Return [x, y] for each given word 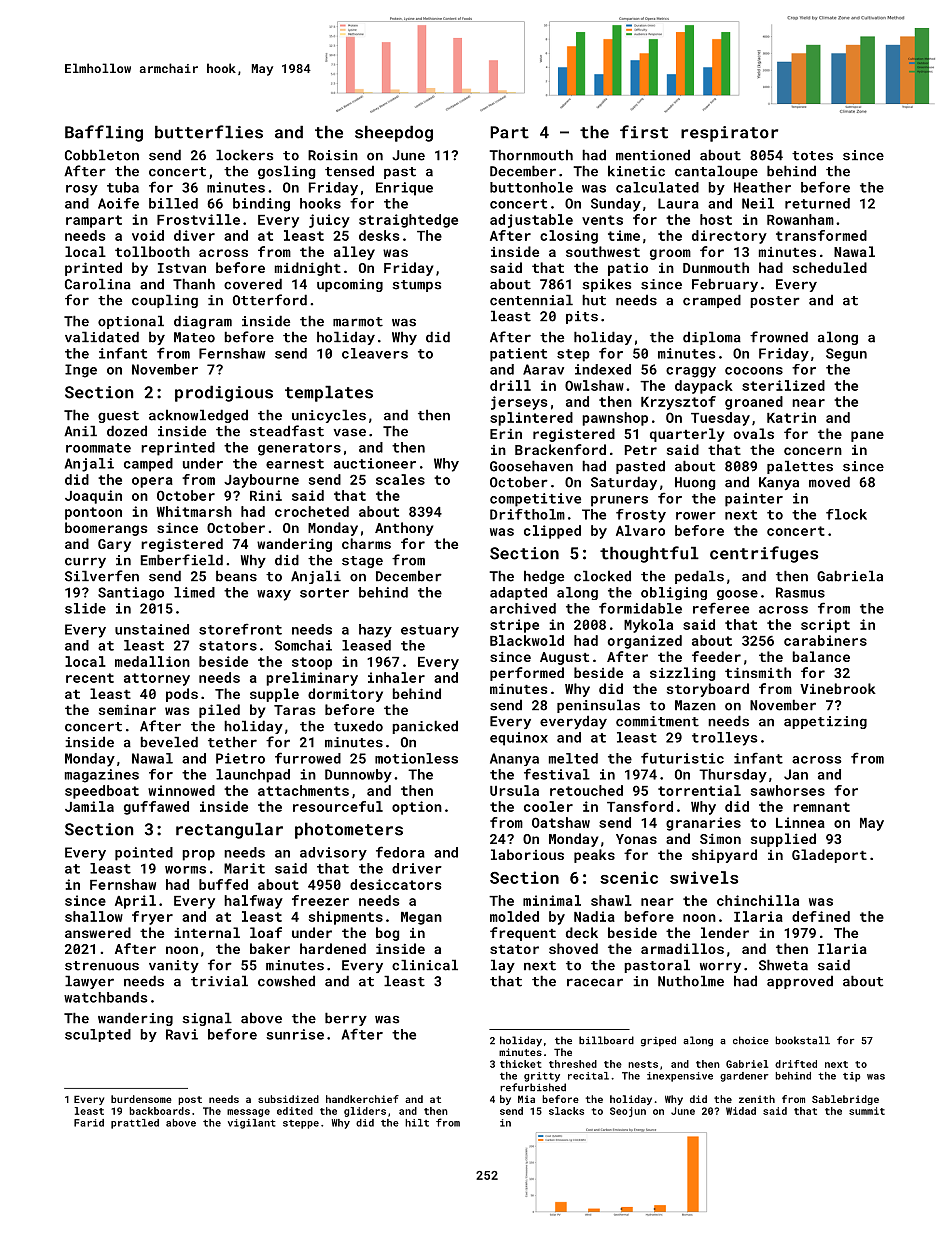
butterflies [209, 132]
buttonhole [531, 187]
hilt [417, 1123]
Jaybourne [261, 481]
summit [867, 1111]
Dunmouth [716, 267]
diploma [712, 338]
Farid [89, 1123]
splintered [531, 419]
